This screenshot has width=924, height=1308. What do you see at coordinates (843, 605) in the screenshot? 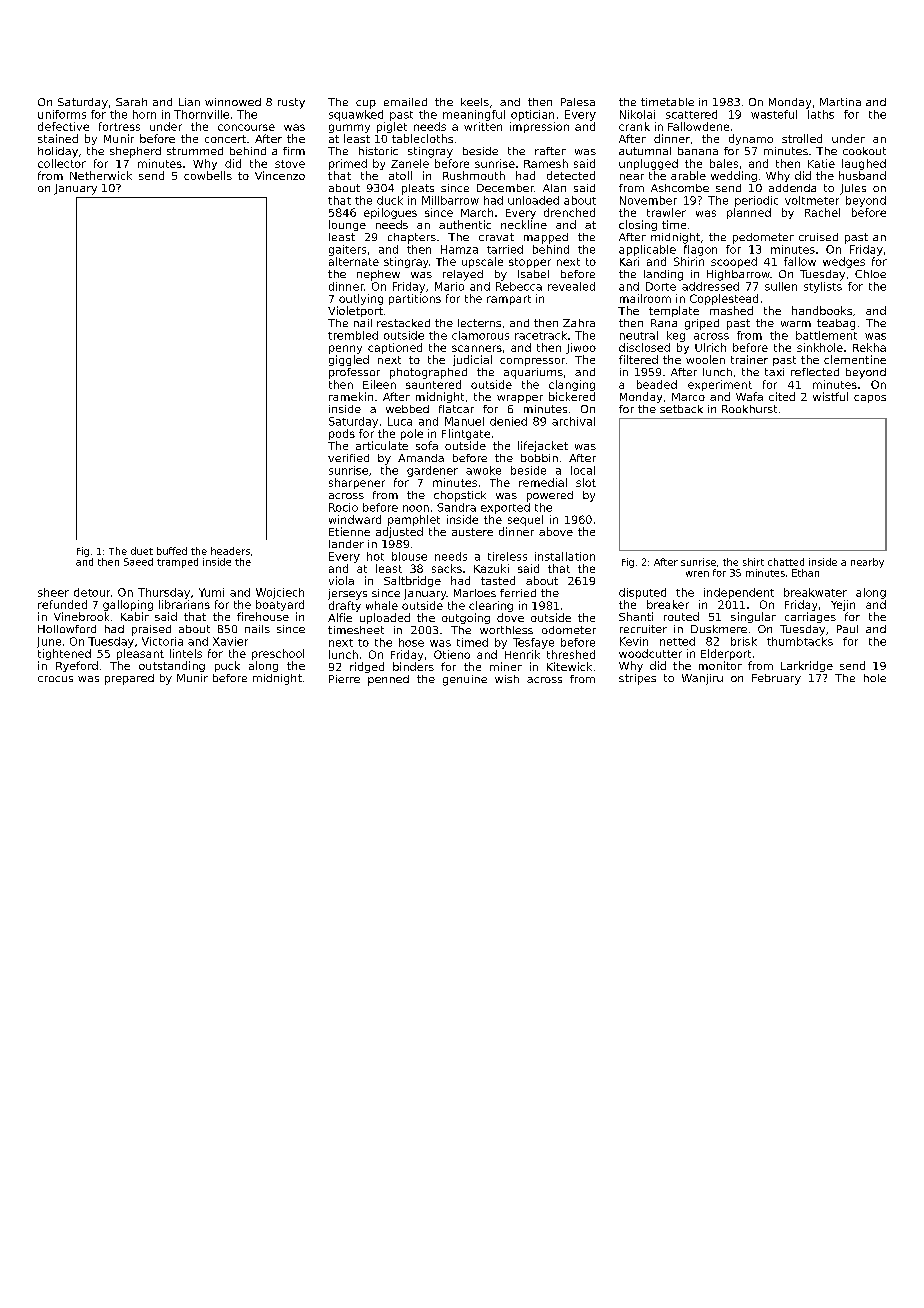
I see `Yejin` at bounding box center [843, 605].
